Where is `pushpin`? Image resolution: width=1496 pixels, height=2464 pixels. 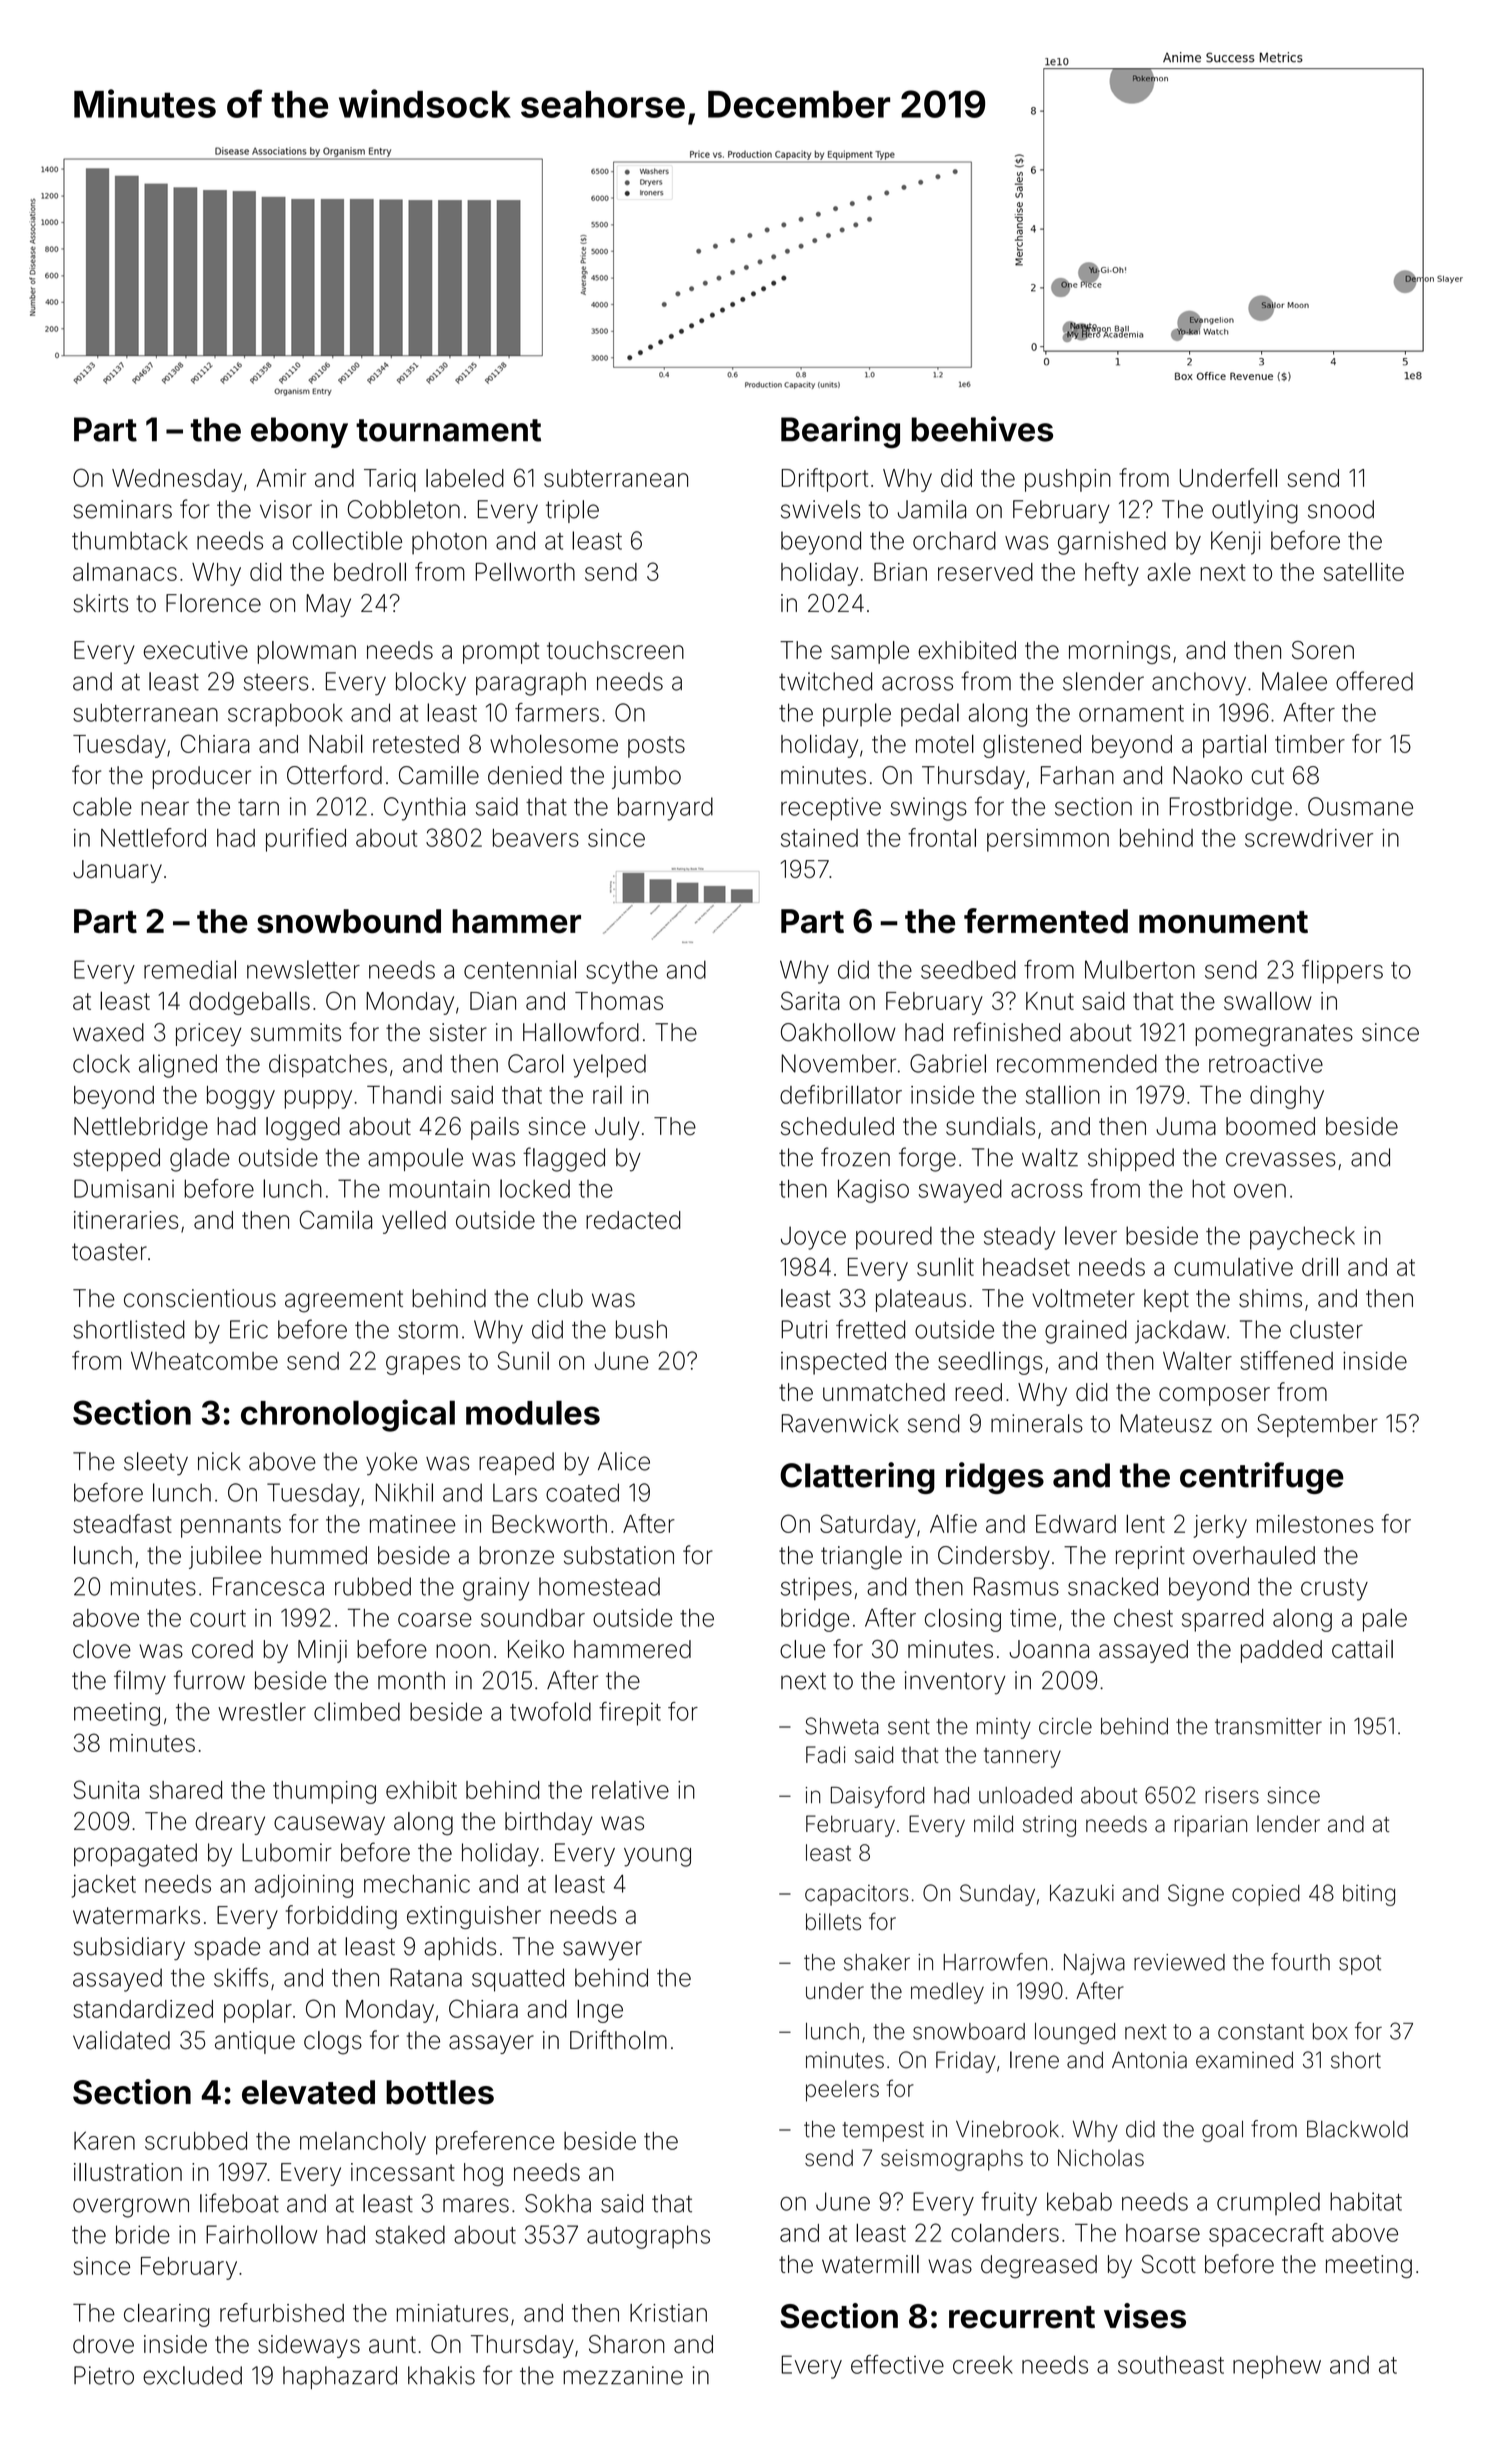 pushpin is located at coordinates (1068, 480).
